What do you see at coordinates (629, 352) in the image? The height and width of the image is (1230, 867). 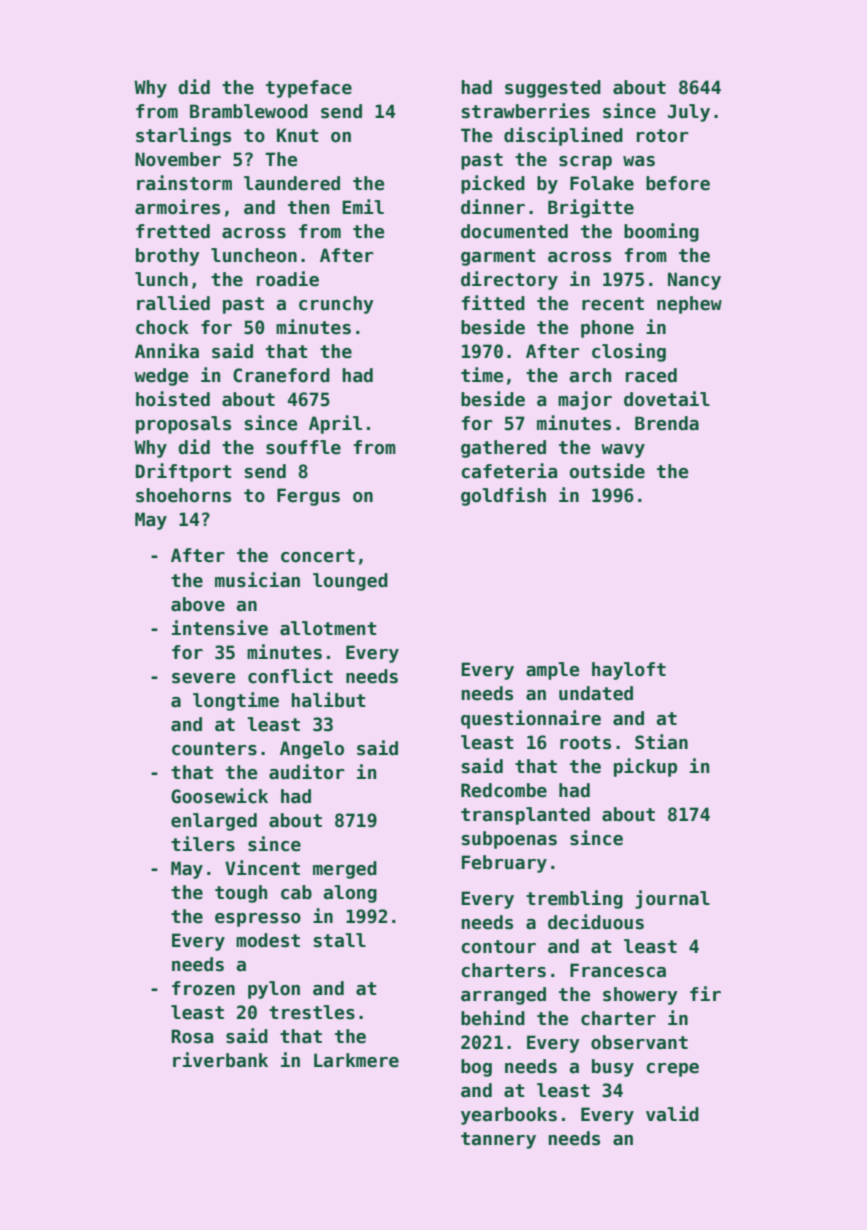 I see `closing` at bounding box center [629, 352].
